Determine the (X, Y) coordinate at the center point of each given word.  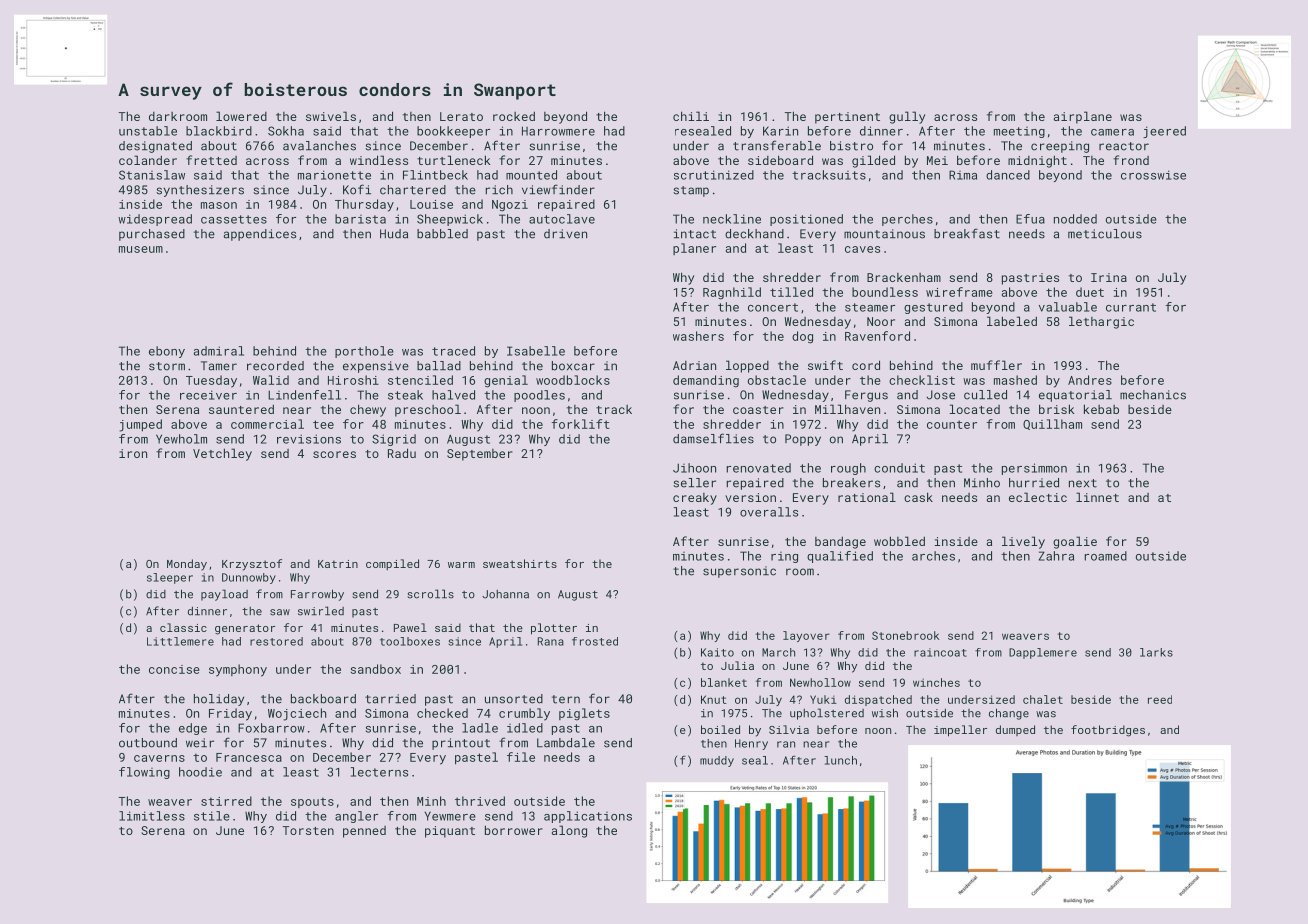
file (521, 757)
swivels (331, 116)
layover (806, 636)
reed (1160, 699)
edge (193, 729)
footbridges (1108, 731)
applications (588, 817)
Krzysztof (252, 565)
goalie (1075, 542)
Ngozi (510, 206)
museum (141, 249)
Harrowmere (558, 131)
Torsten (308, 830)
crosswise (1153, 175)
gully (907, 117)
